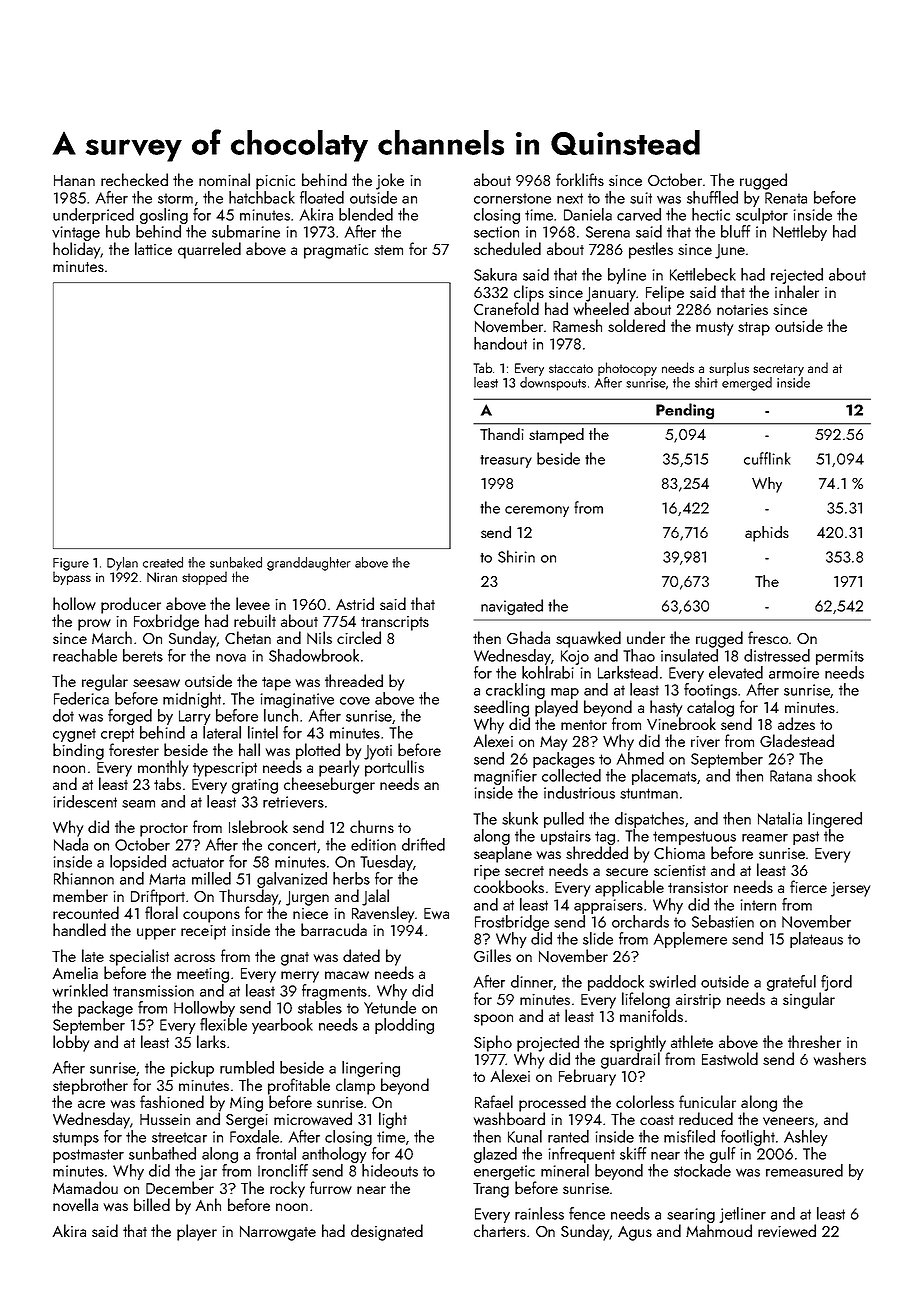 This page has width=924, height=1314. Describe the element at coordinates (72, 578) in the page. I see `bypass` at that location.
